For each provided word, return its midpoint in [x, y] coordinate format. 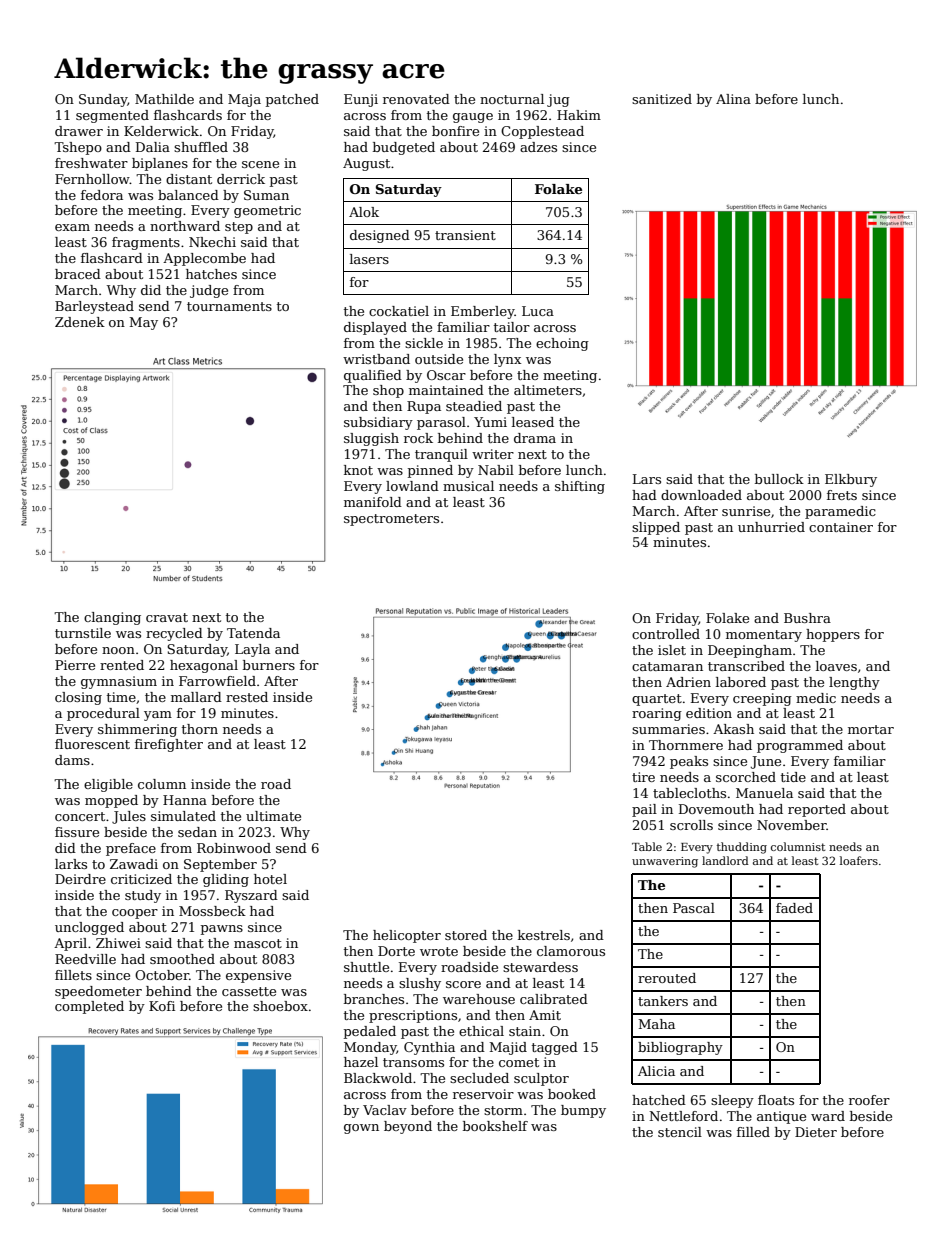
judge [209, 291]
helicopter [407, 936]
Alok [364, 212]
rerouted [667, 978]
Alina [733, 99]
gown [361, 1129]
